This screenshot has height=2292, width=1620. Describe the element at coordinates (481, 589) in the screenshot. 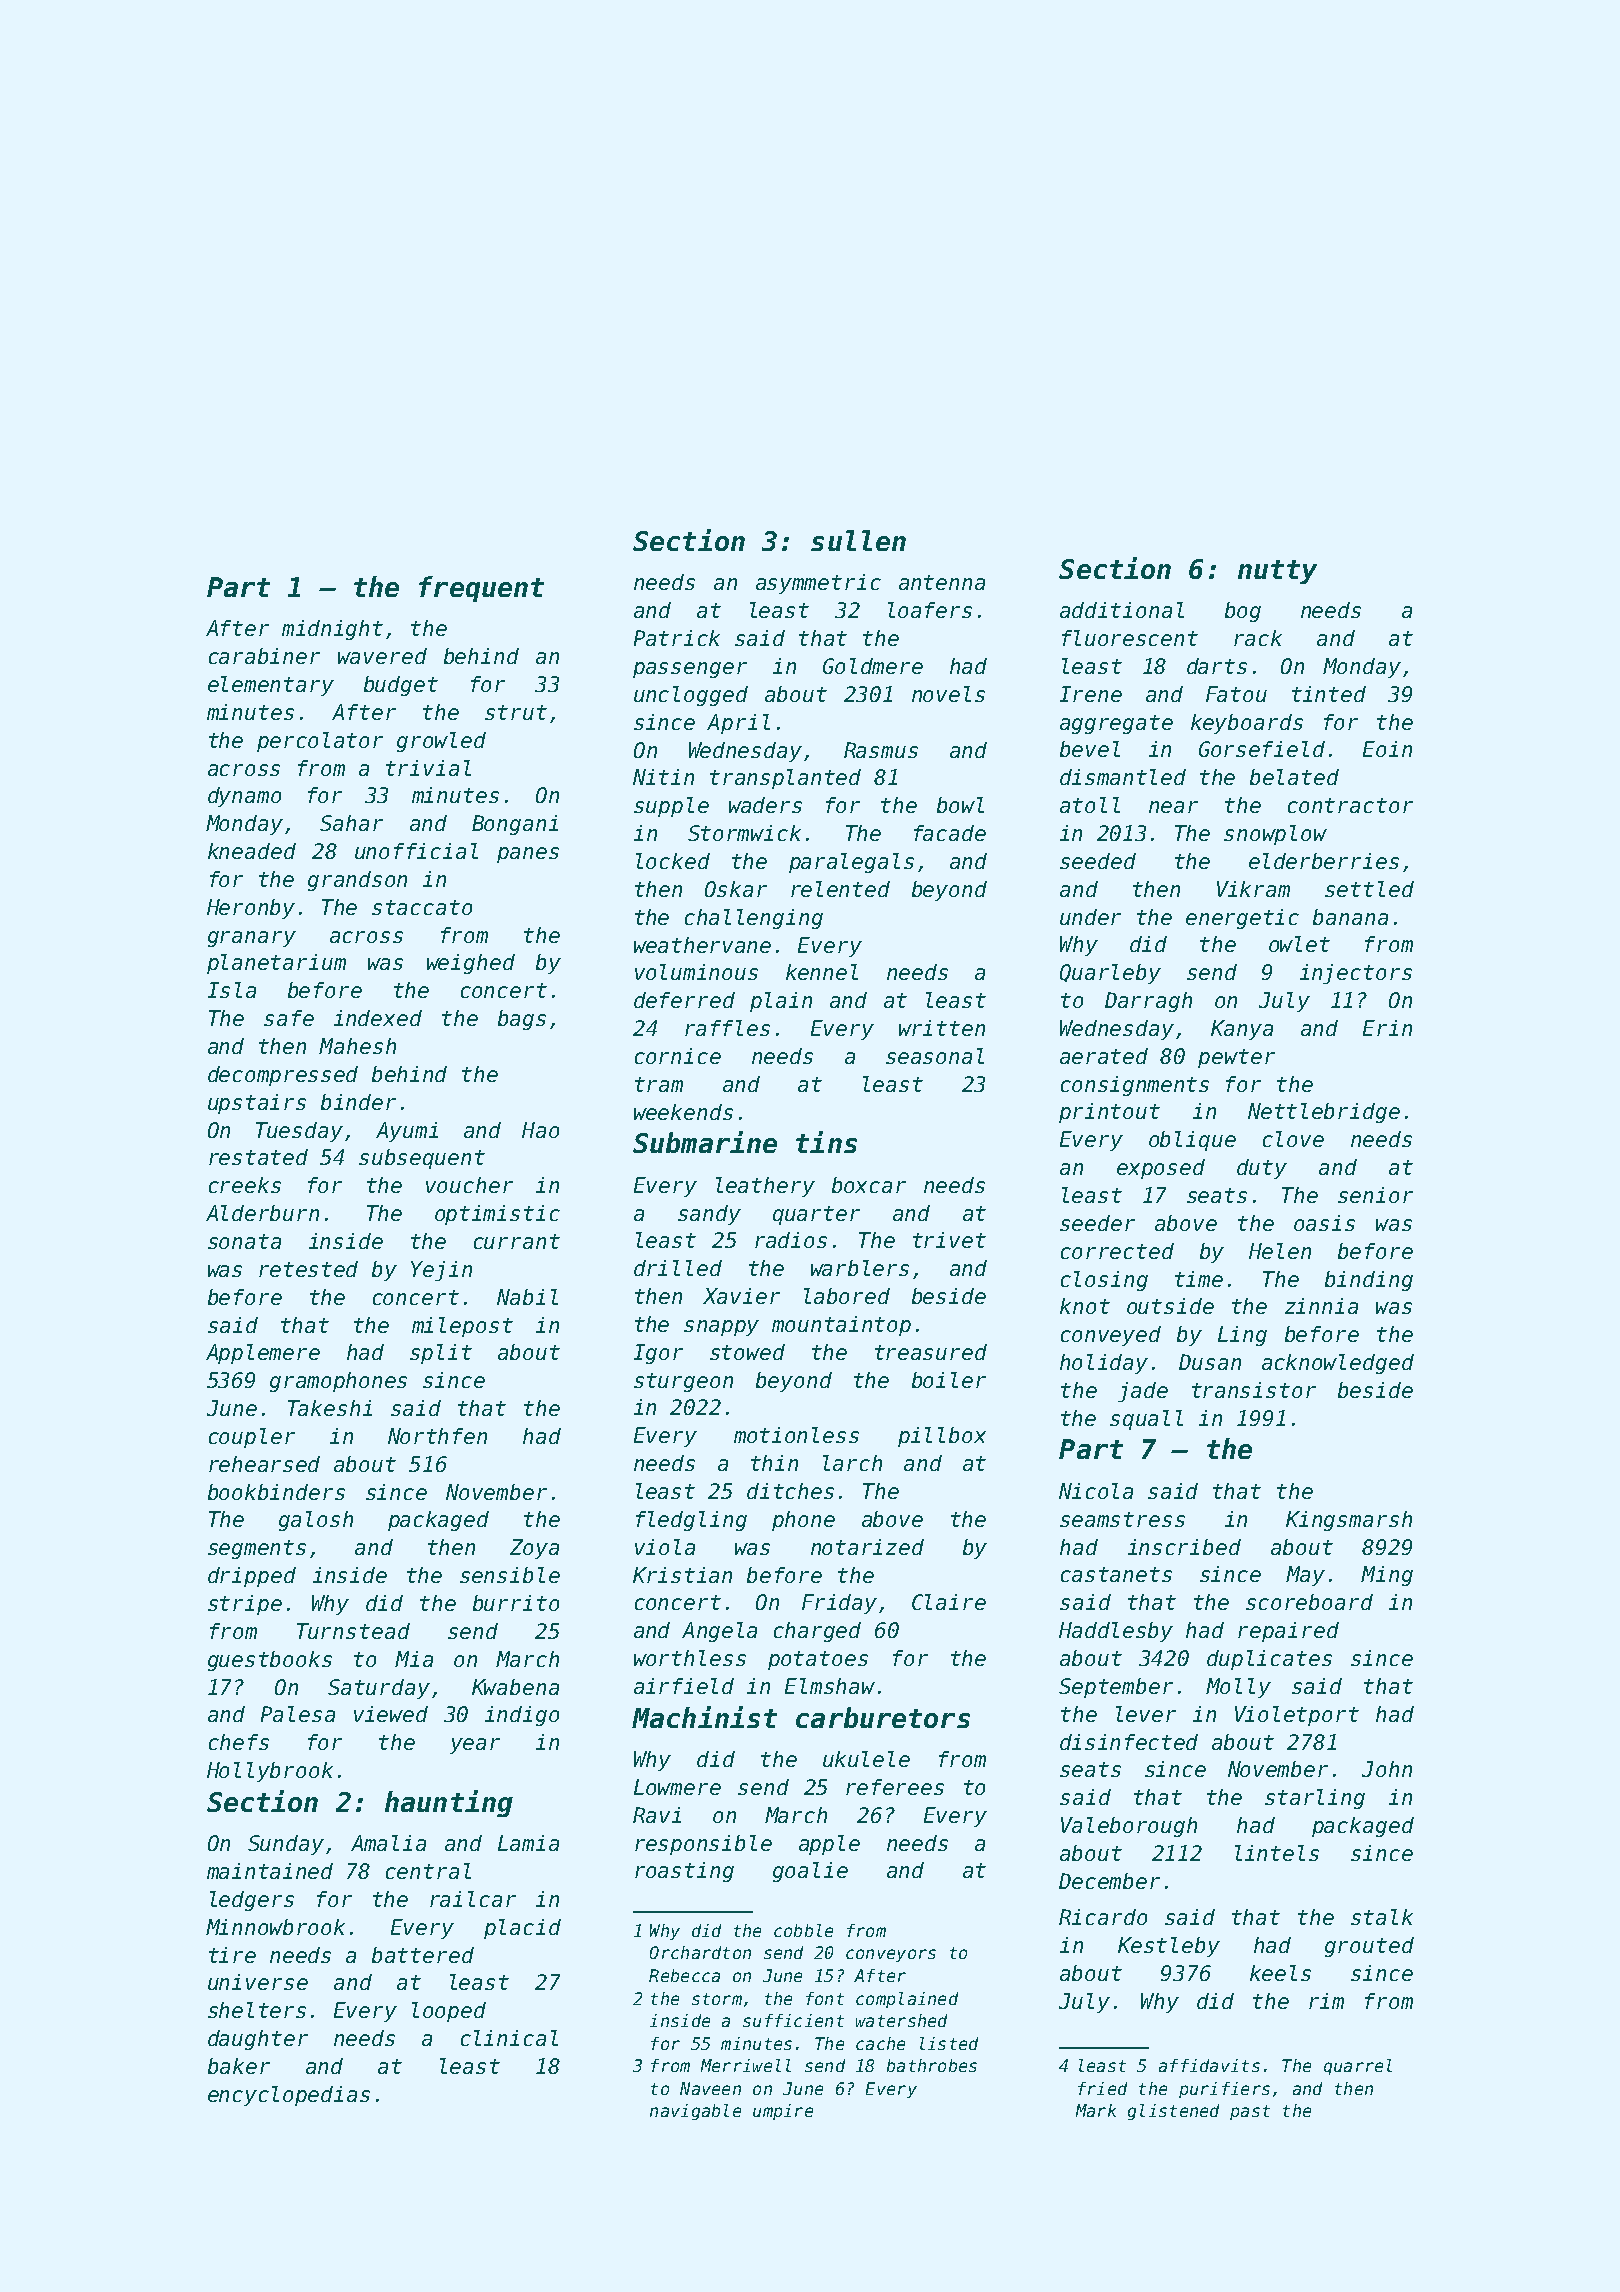

I see `frequent` at that location.
